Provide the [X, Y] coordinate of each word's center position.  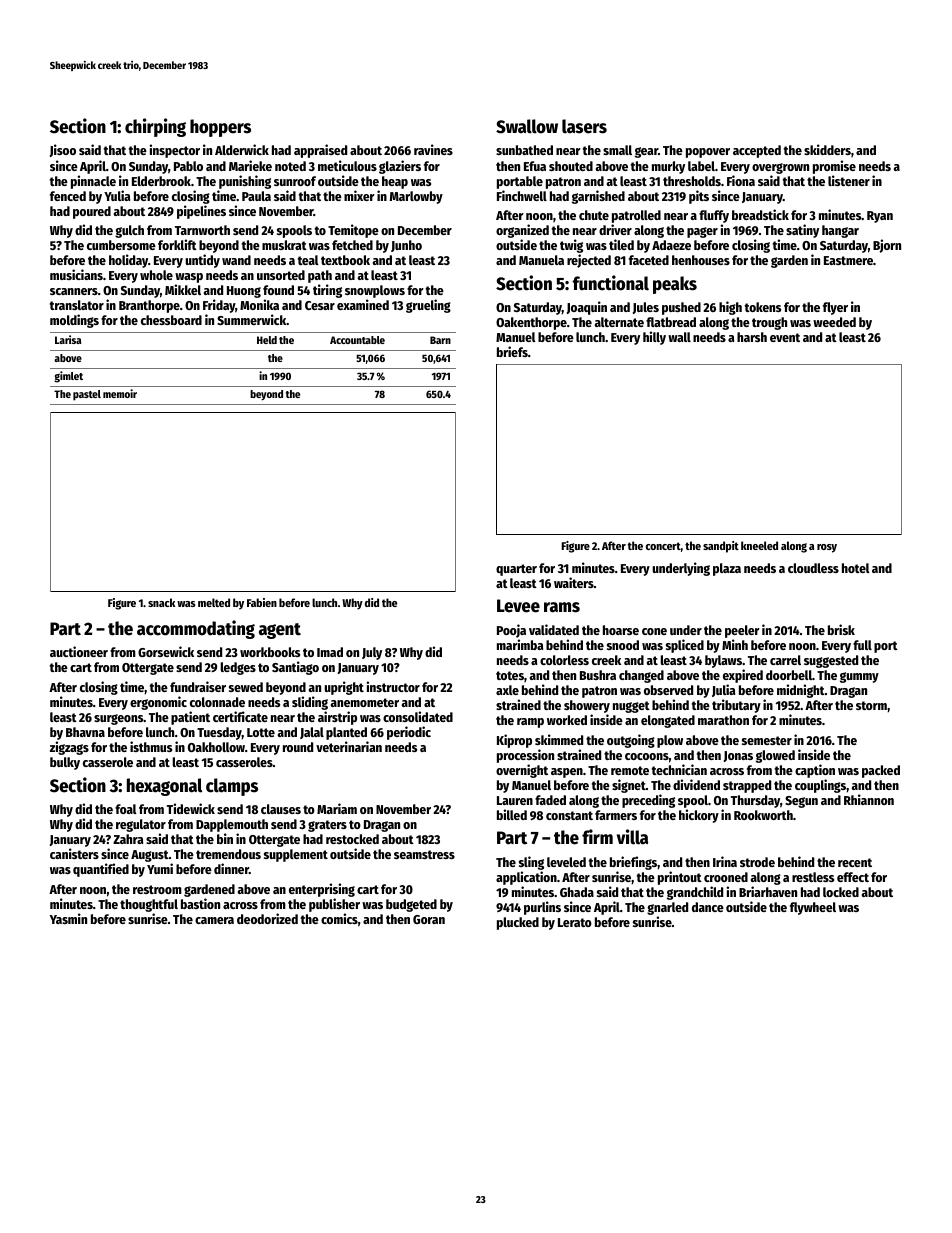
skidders [827, 149]
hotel [856, 568]
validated [554, 629]
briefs [512, 351]
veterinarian [349, 746]
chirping [155, 127]
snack [161, 602]
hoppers [220, 128]
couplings [820, 786]
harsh [752, 337]
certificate [240, 716]
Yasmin [68, 918]
